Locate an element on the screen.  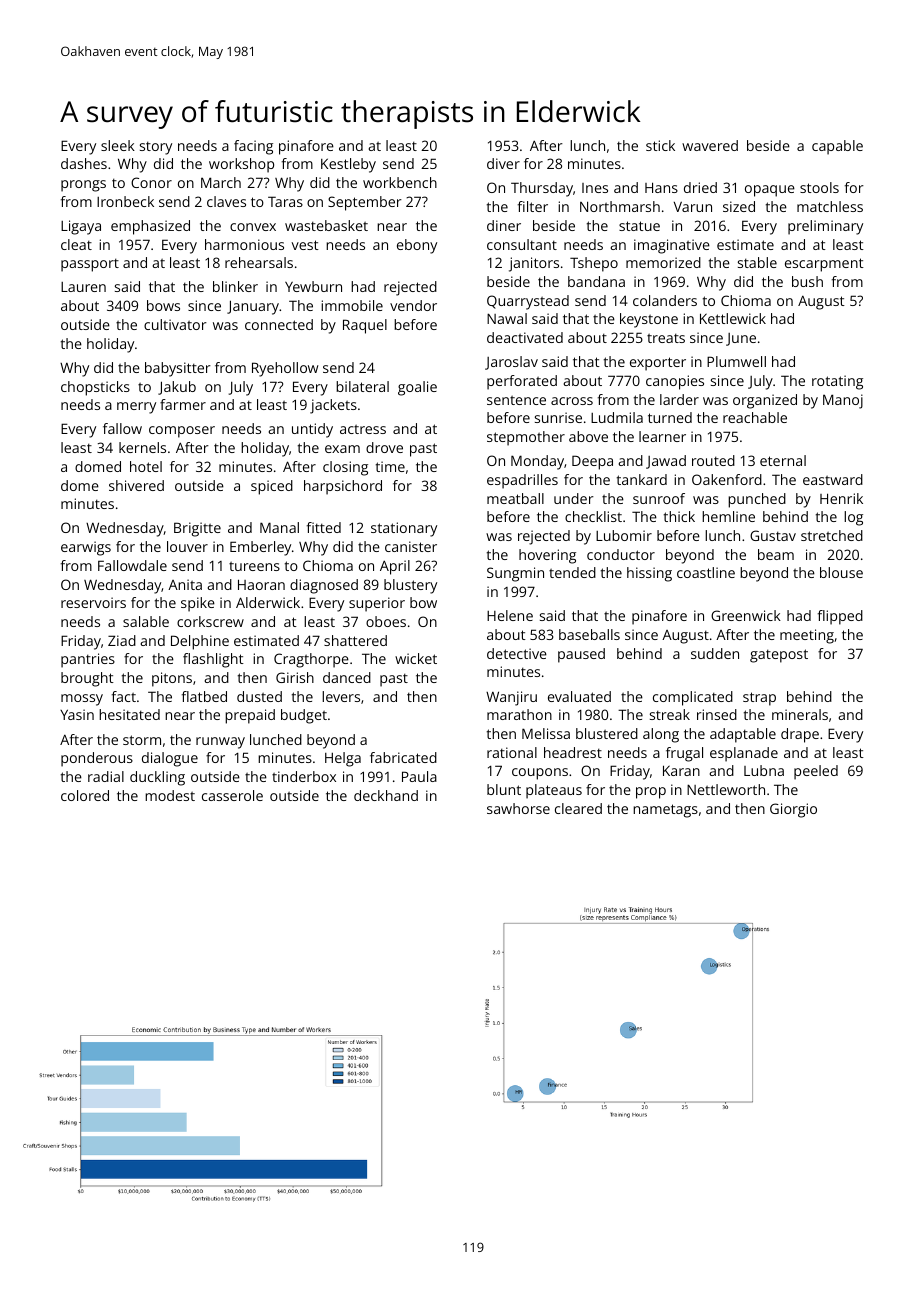
capable is located at coordinates (837, 147).
